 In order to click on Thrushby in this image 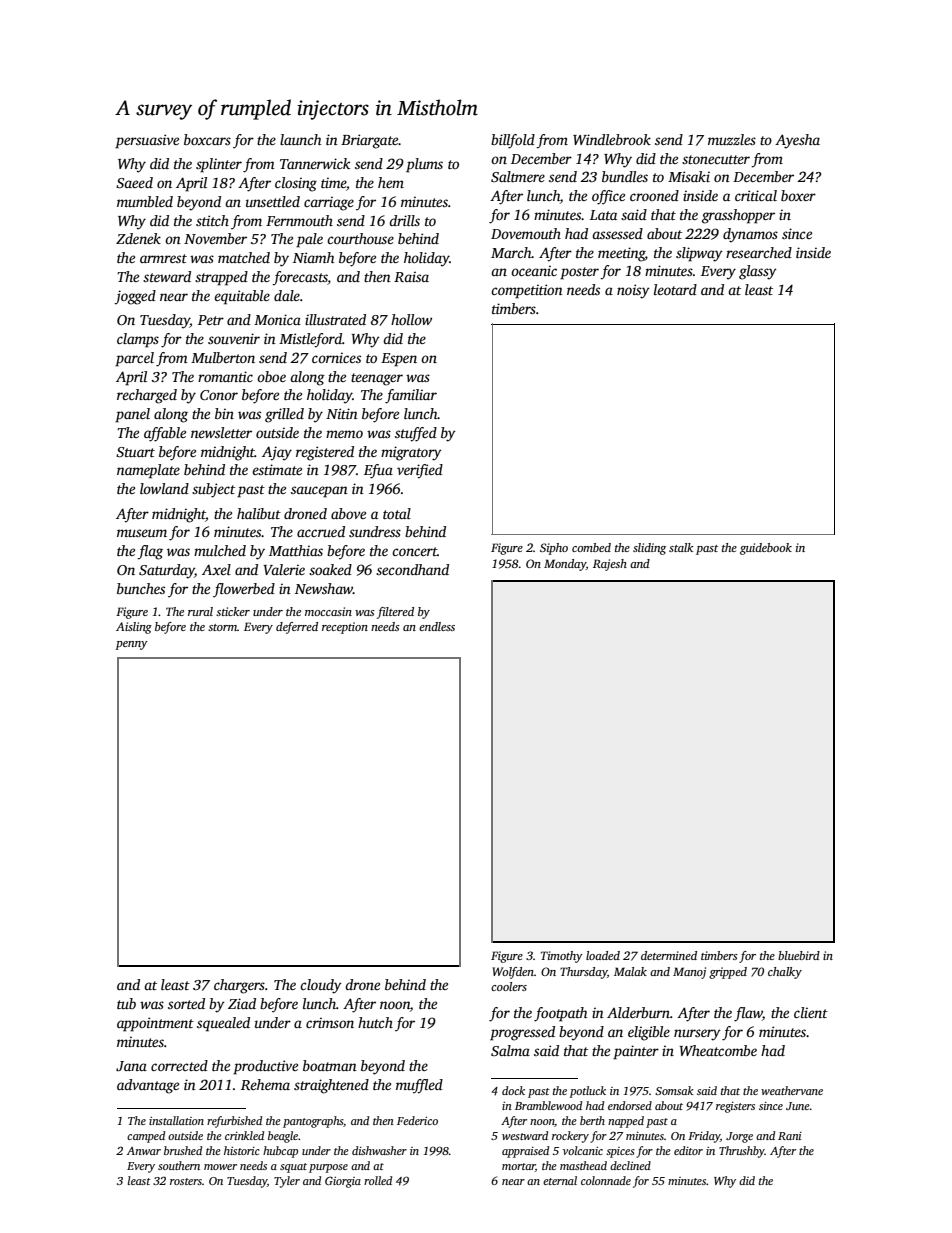, I will do `click(742, 1152)`.
